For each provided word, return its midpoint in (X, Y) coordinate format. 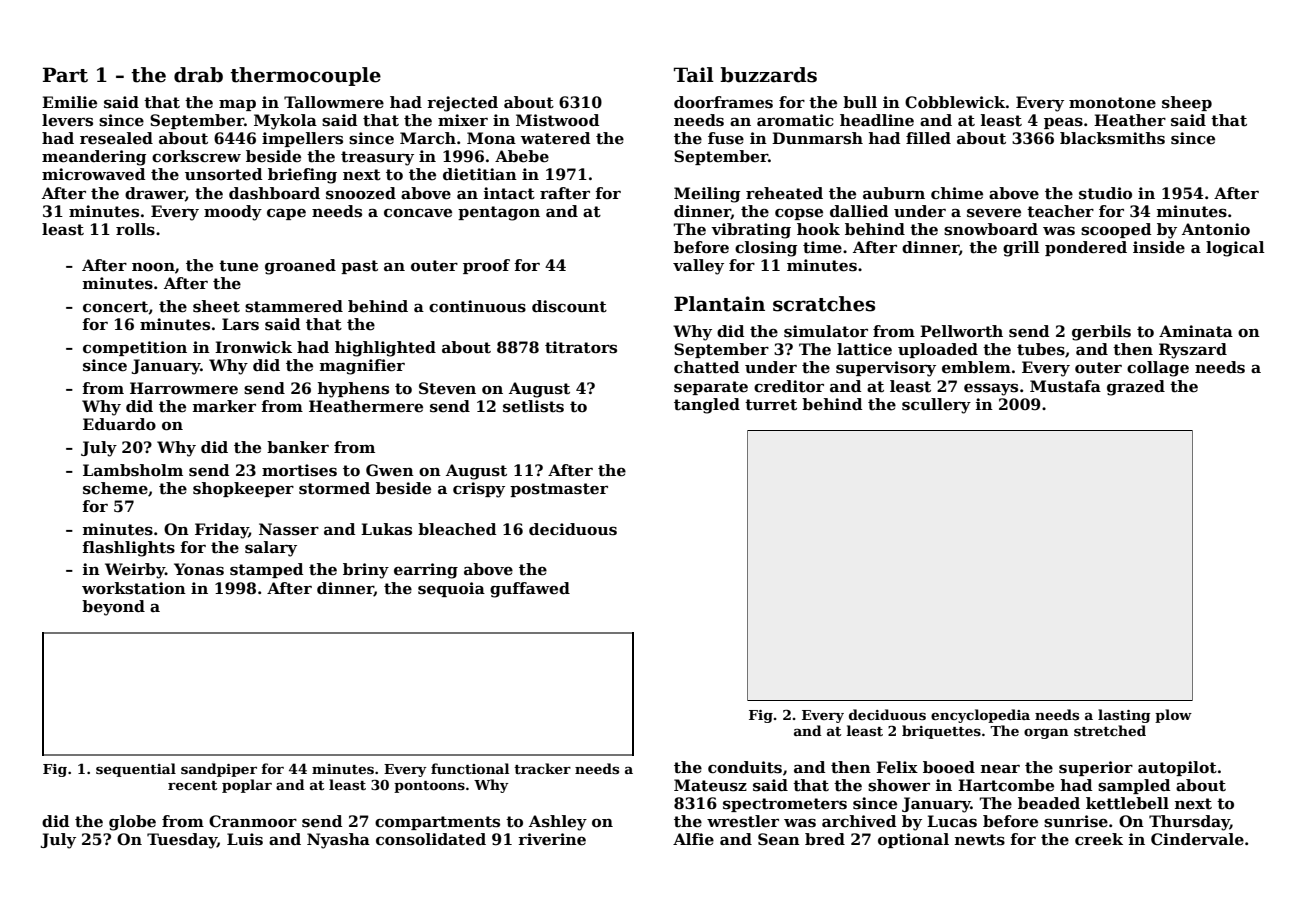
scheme (115, 488)
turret (771, 405)
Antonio (1216, 229)
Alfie (693, 839)
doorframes (723, 102)
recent (193, 785)
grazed (1136, 388)
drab (198, 75)
